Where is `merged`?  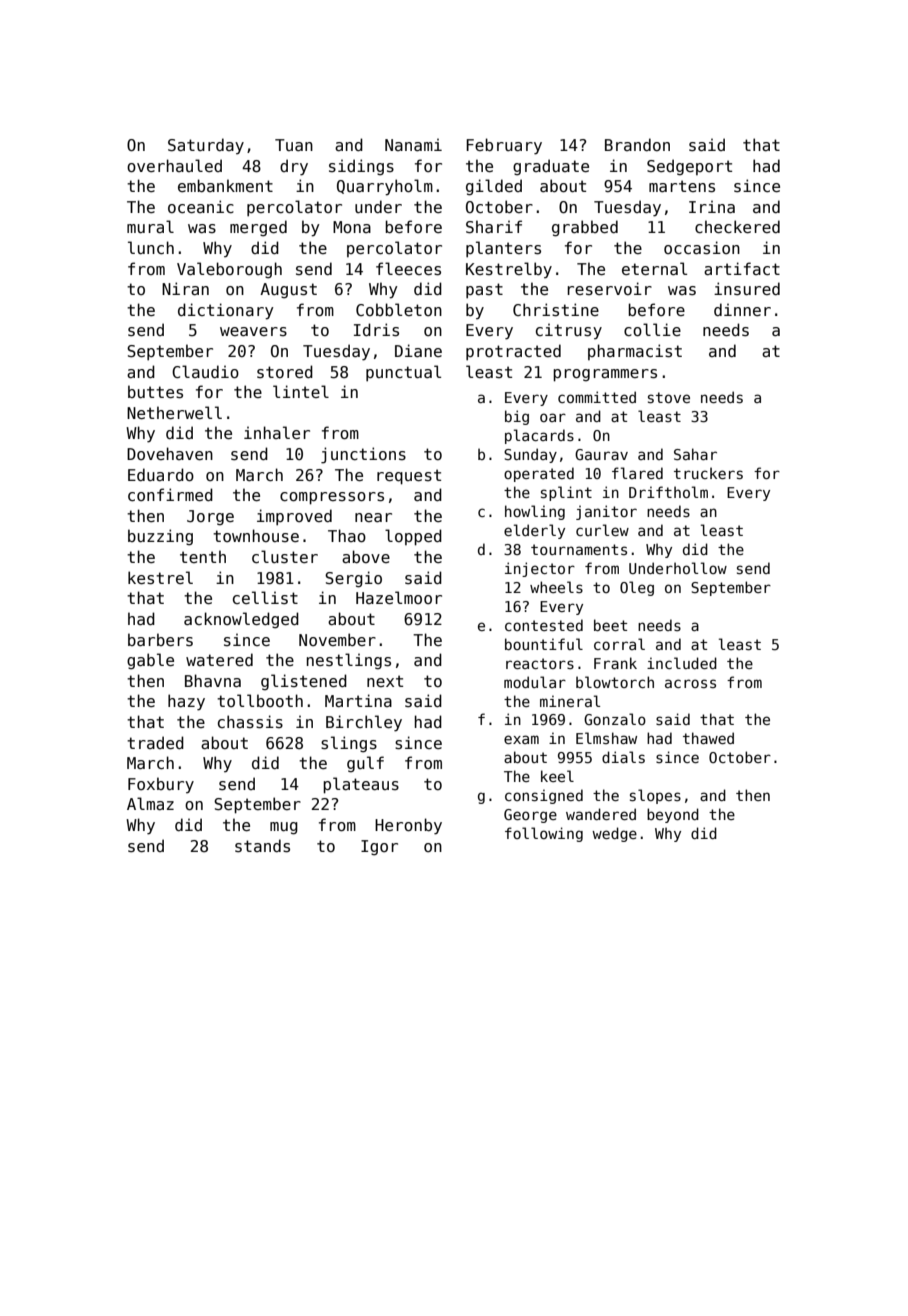
merged is located at coordinates (258, 228).
